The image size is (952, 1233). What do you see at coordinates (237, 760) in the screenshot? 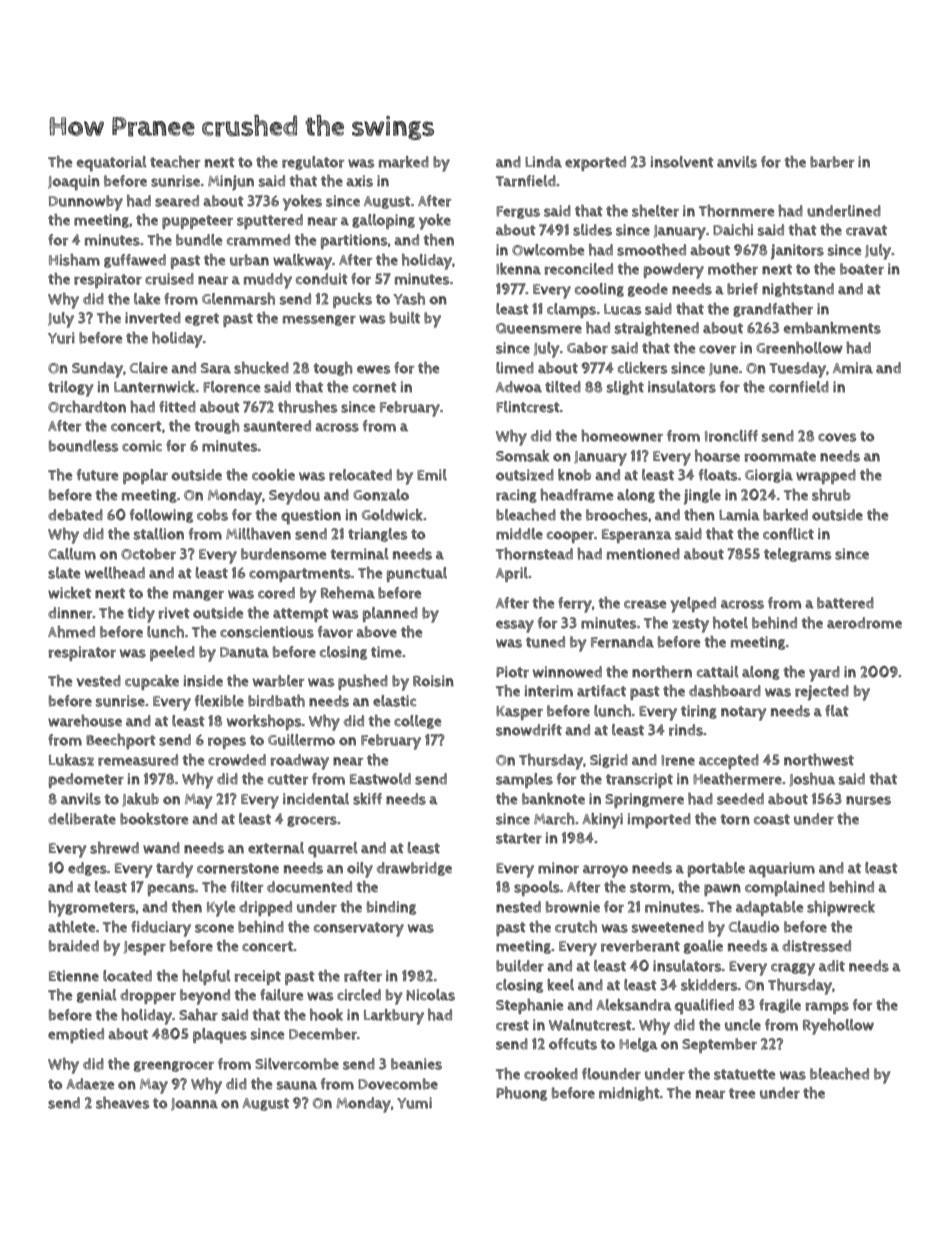
I see `crowded` at bounding box center [237, 760].
